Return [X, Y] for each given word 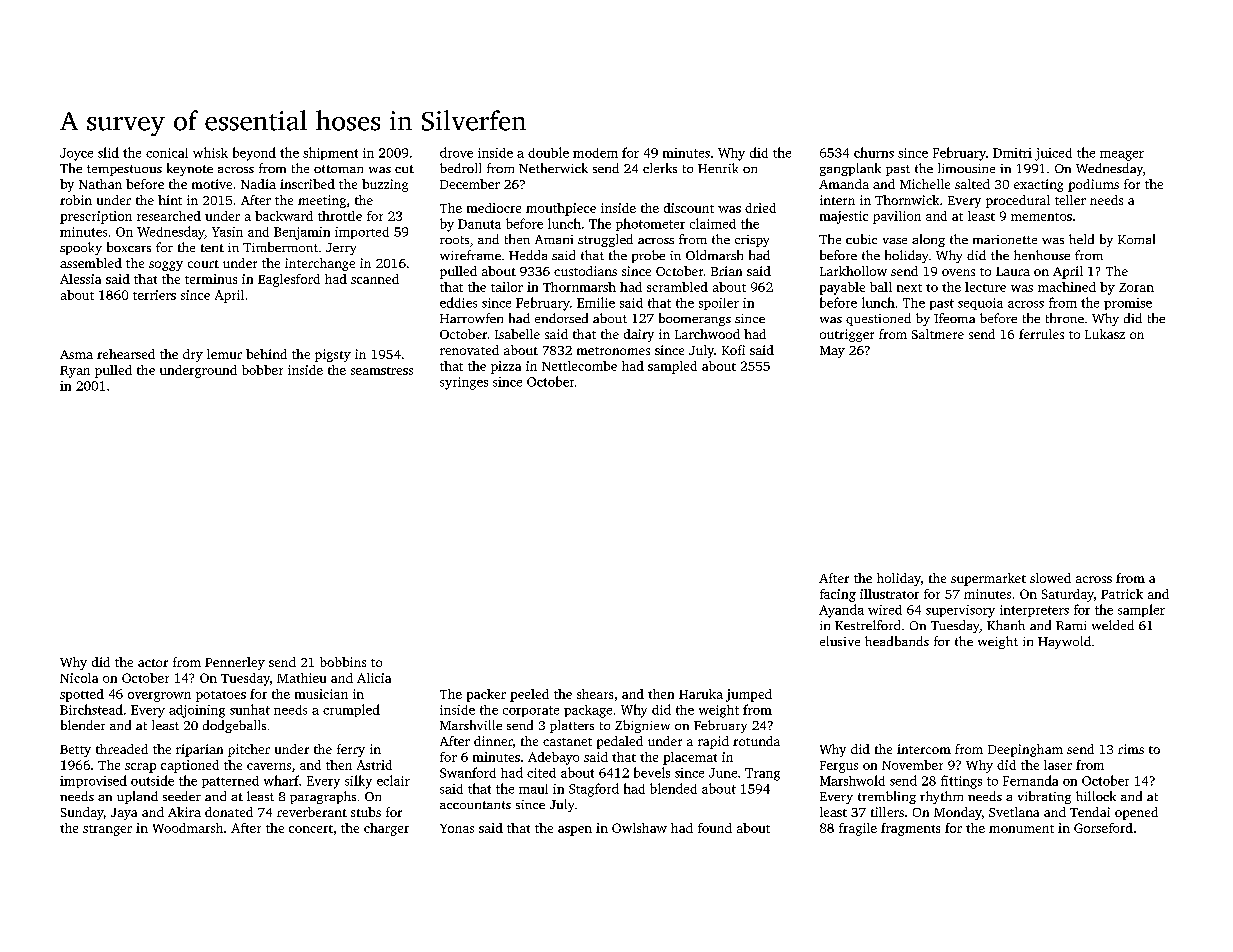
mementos [1041, 217]
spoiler [719, 304]
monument [1021, 829]
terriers [154, 295]
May [832, 352]
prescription [96, 217]
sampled [672, 367]
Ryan [75, 372]
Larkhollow [853, 271]
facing [838, 595]
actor [153, 663]
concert [311, 829]
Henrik [718, 168]
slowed [1050, 578]
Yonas [457, 828]
